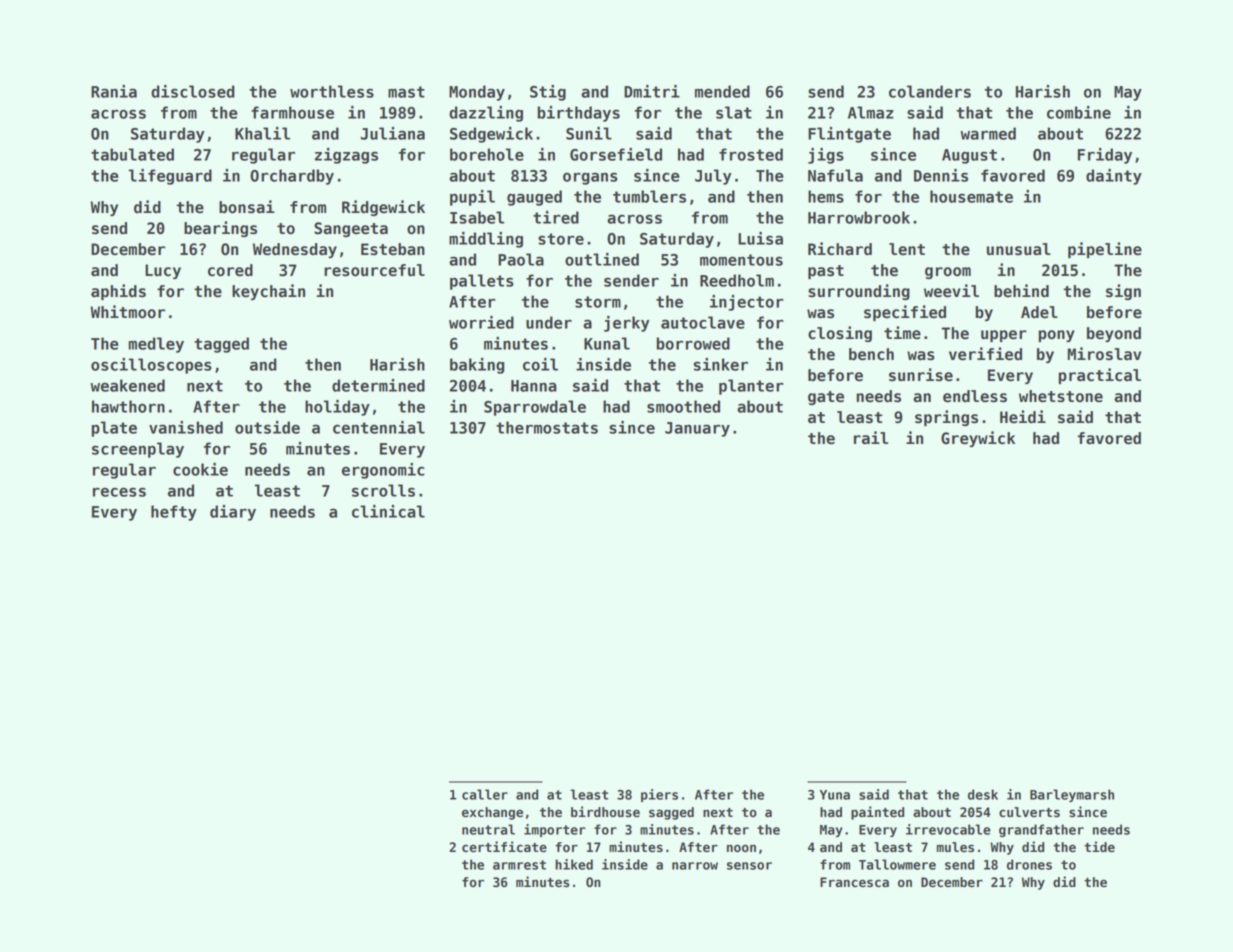  Describe the element at coordinates (854, 882) in the screenshot. I see `Francesca` at that location.
